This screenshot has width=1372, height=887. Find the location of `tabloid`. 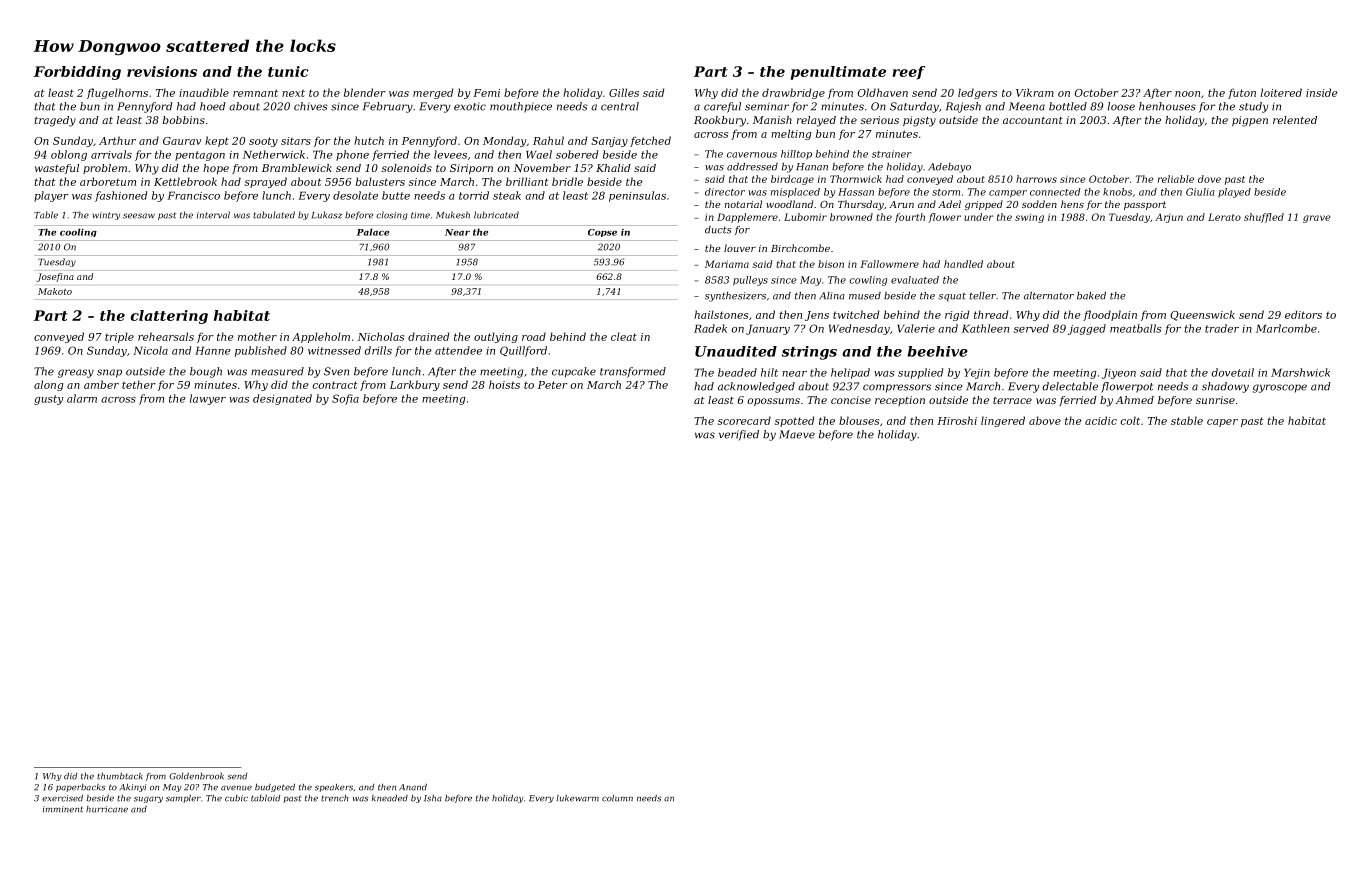

tabloid is located at coordinates (265, 798).
